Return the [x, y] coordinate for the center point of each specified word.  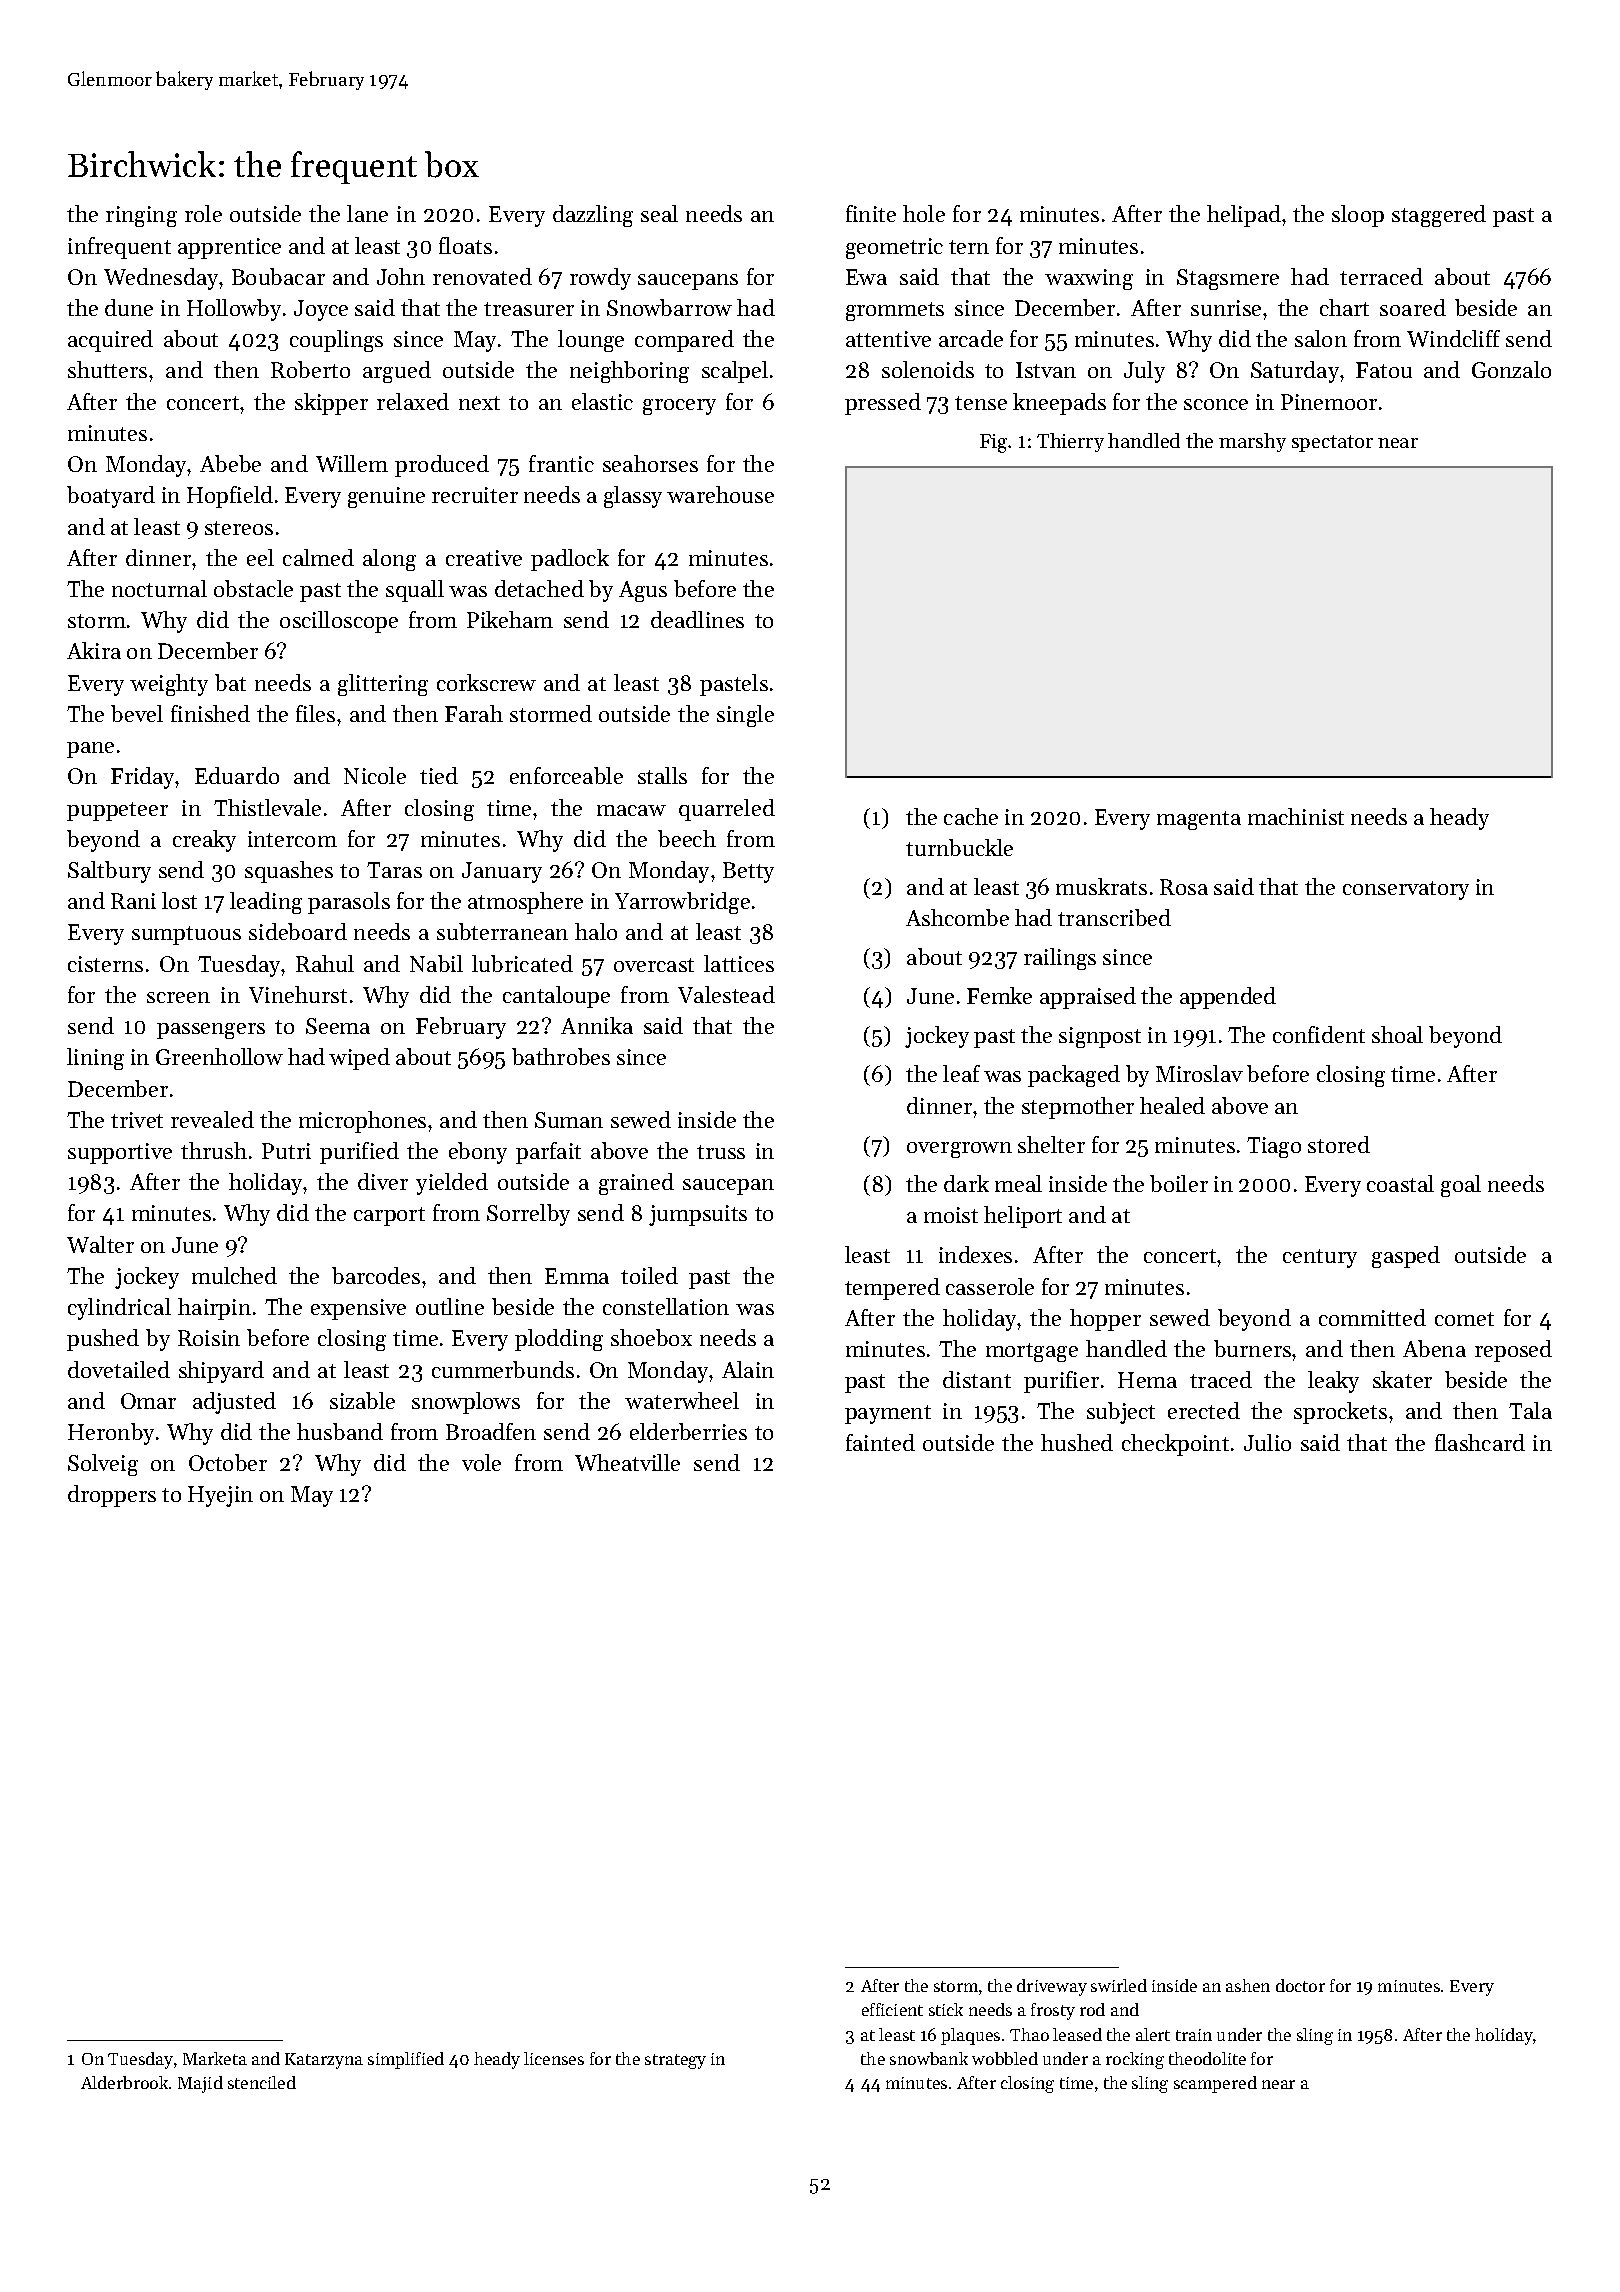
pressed [883, 404]
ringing [141, 216]
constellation [666, 1306]
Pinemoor [1329, 402]
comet [1464, 1319]
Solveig [103, 1465]
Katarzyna [324, 2061]
